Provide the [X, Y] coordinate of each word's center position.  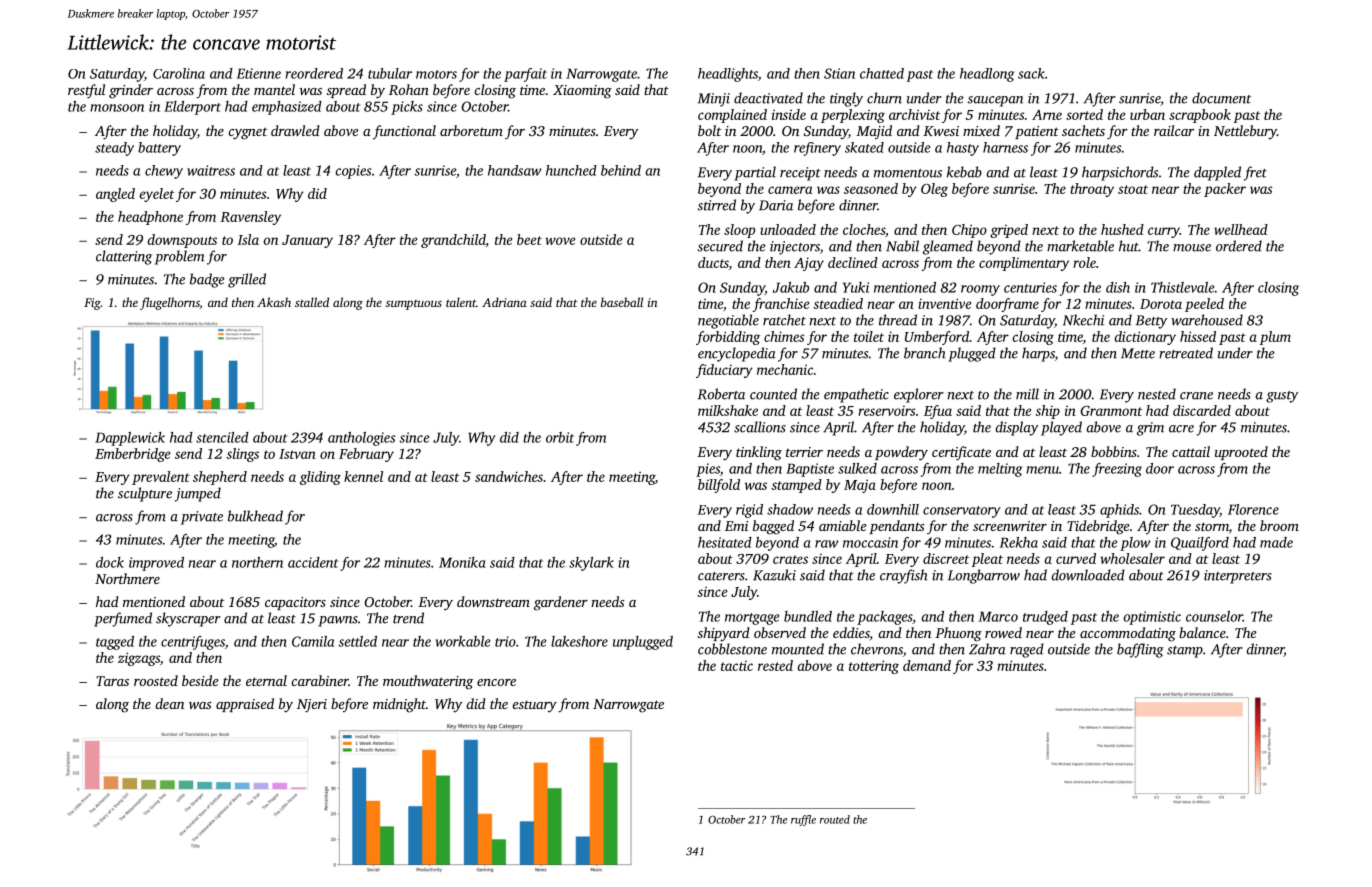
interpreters [1238, 577]
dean [169, 703]
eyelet [156, 195]
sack [1031, 73]
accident [313, 562]
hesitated [725, 542]
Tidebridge [1098, 527]
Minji [714, 100]
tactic [737, 666]
